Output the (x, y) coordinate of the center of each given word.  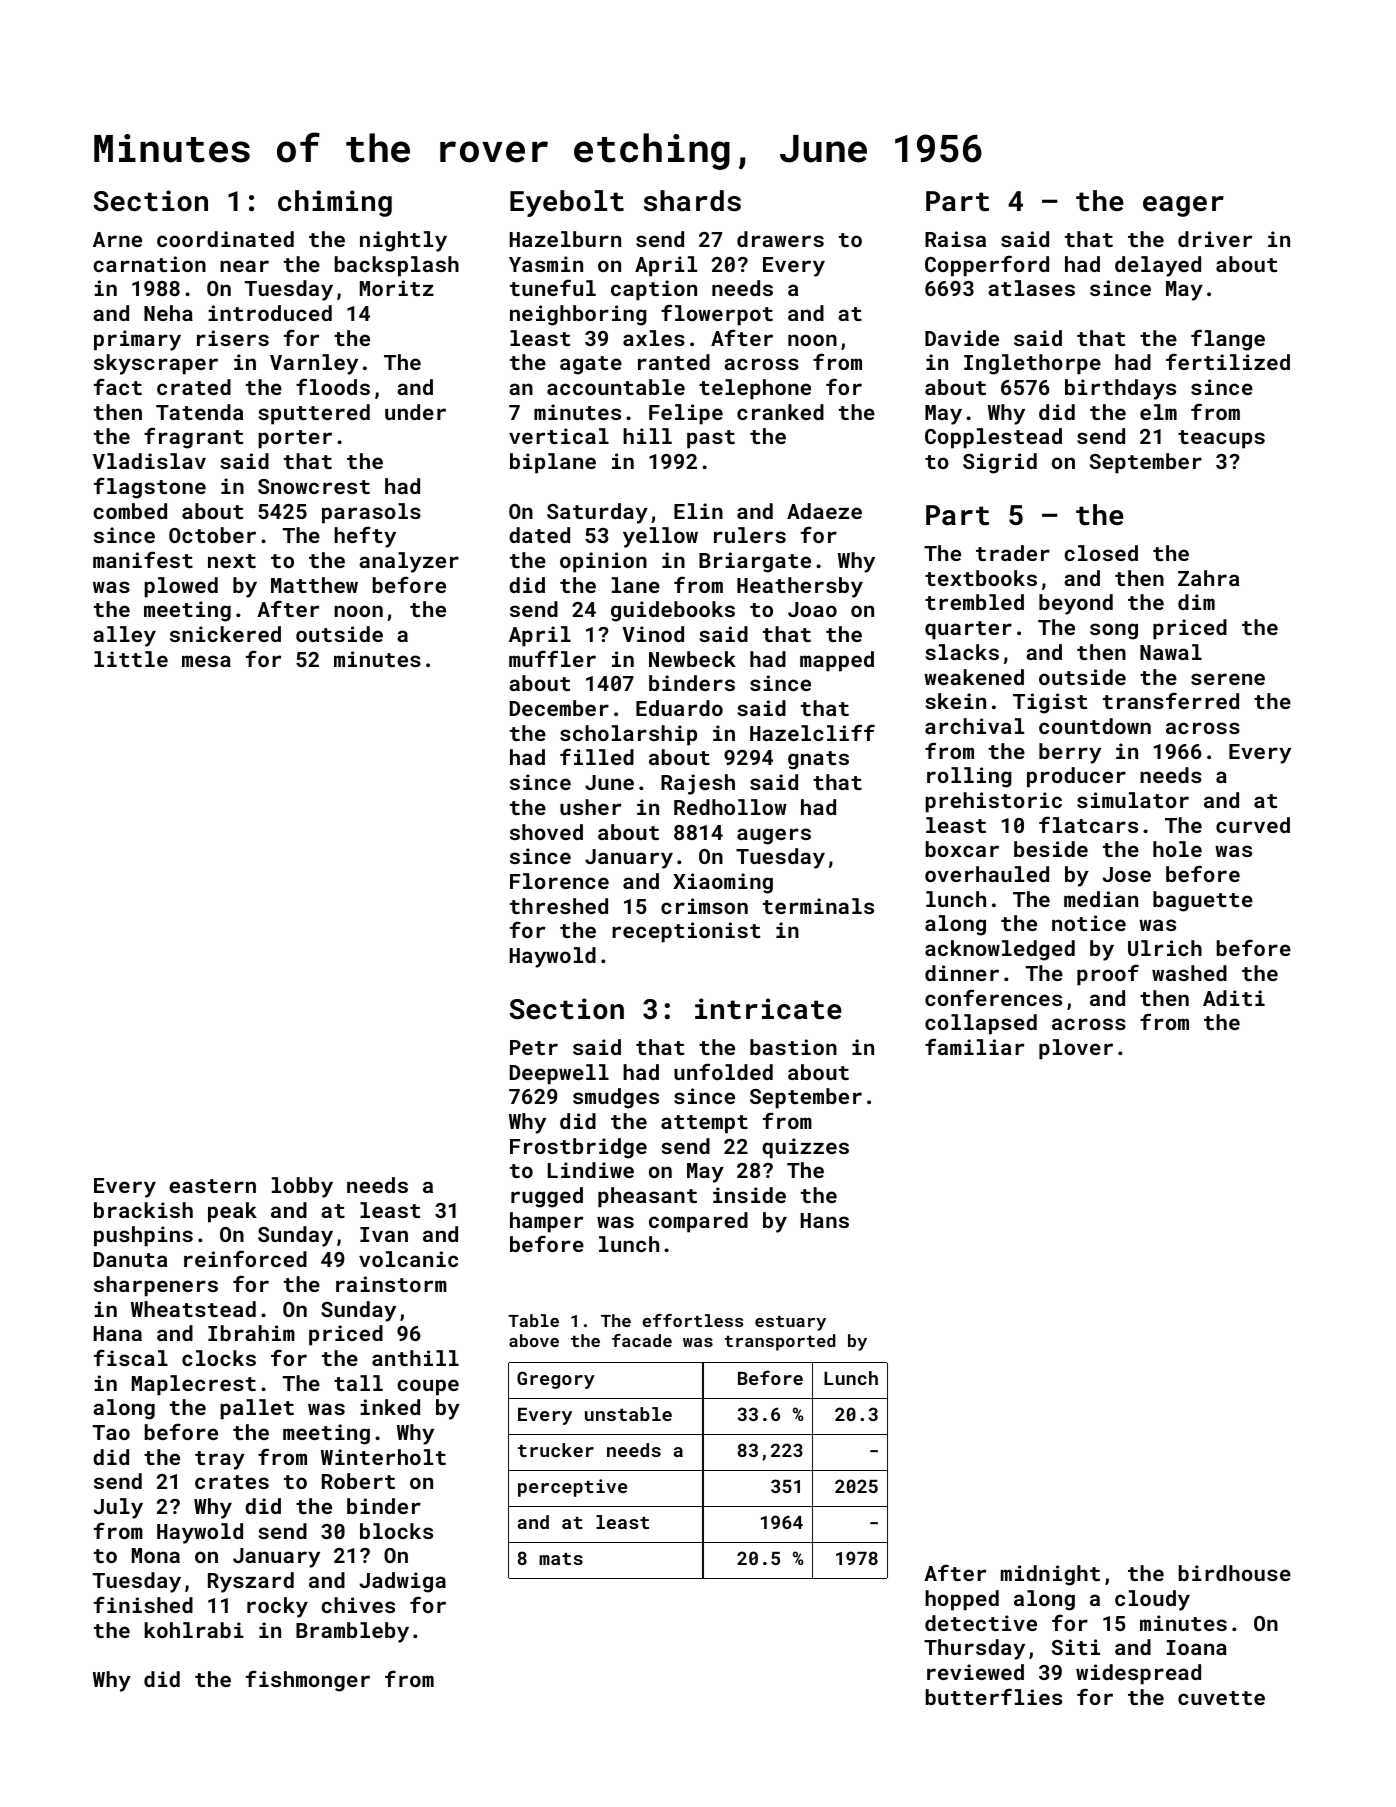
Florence (559, 881)
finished (143, 1604)
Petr (534, 1047)
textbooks (981, 578)
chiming (335, 203)
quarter (968, 630)
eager (1183, 206)
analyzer (409, 562)
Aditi (1234, 998)
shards (692, 201)
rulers (750, 535)
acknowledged (1000, 950)
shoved (546, 832)
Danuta (130, 1259)
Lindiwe (591, 1170)
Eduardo (679, 708)
